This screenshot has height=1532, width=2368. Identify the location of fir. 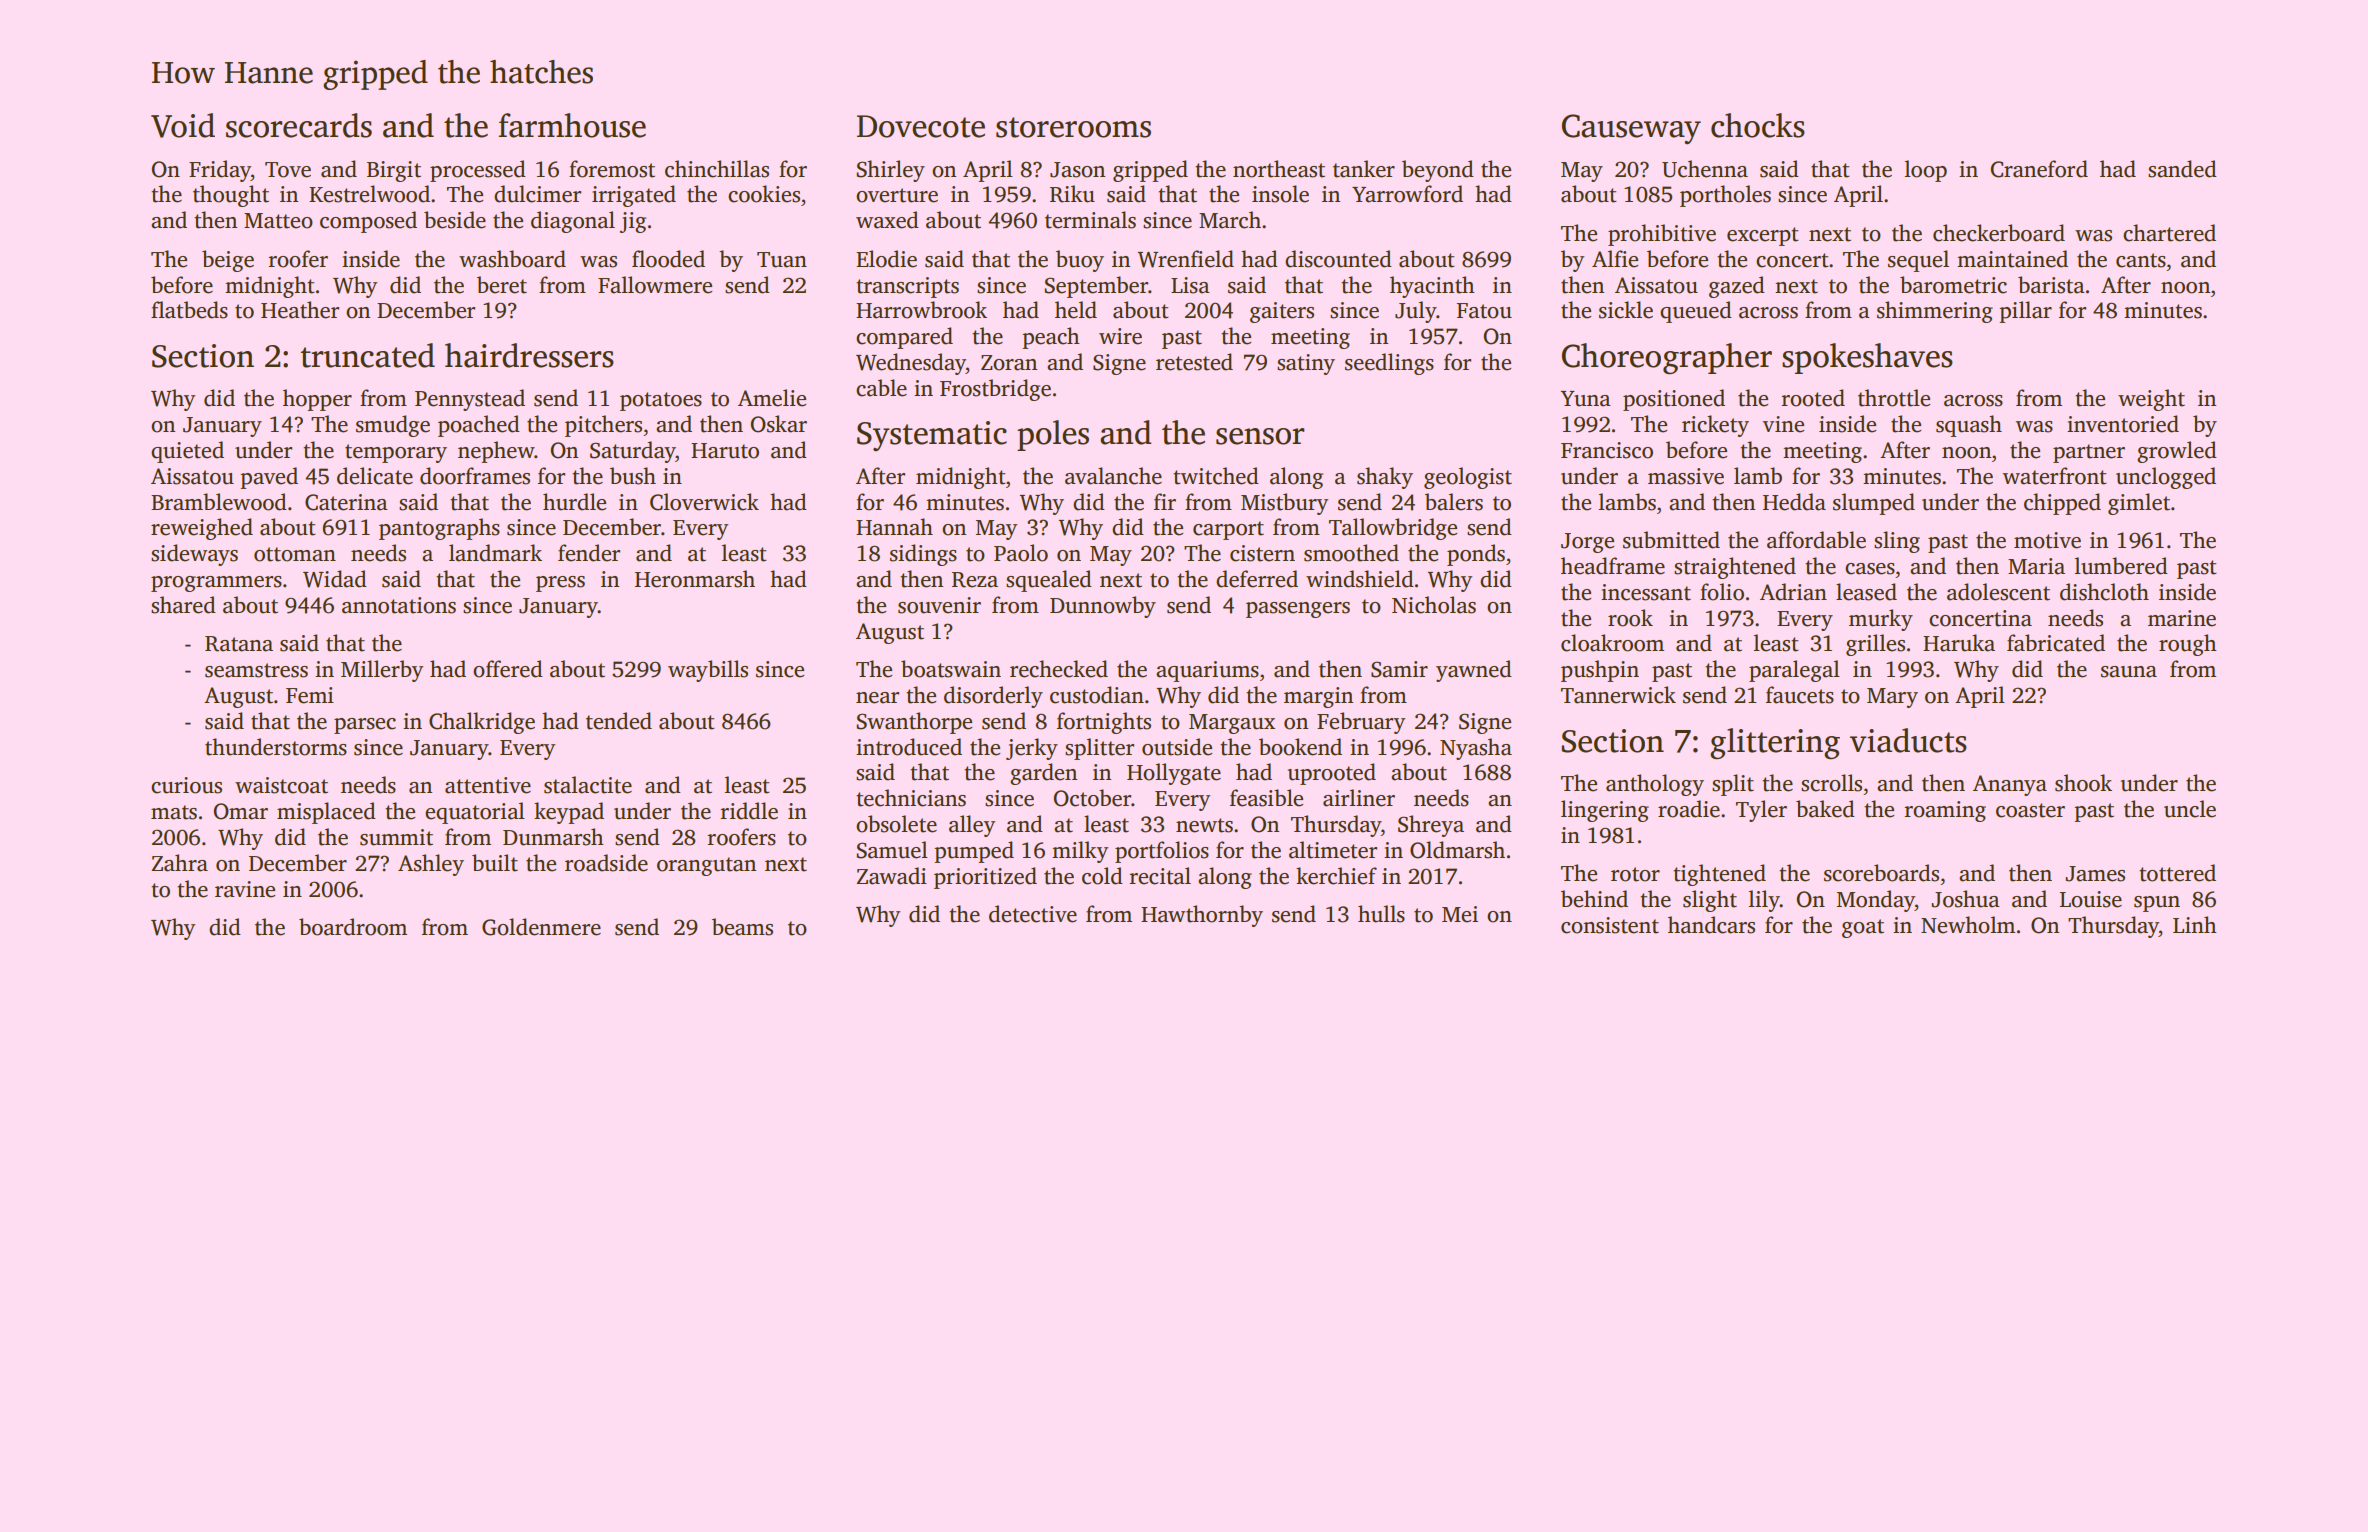
(1165, 501).
